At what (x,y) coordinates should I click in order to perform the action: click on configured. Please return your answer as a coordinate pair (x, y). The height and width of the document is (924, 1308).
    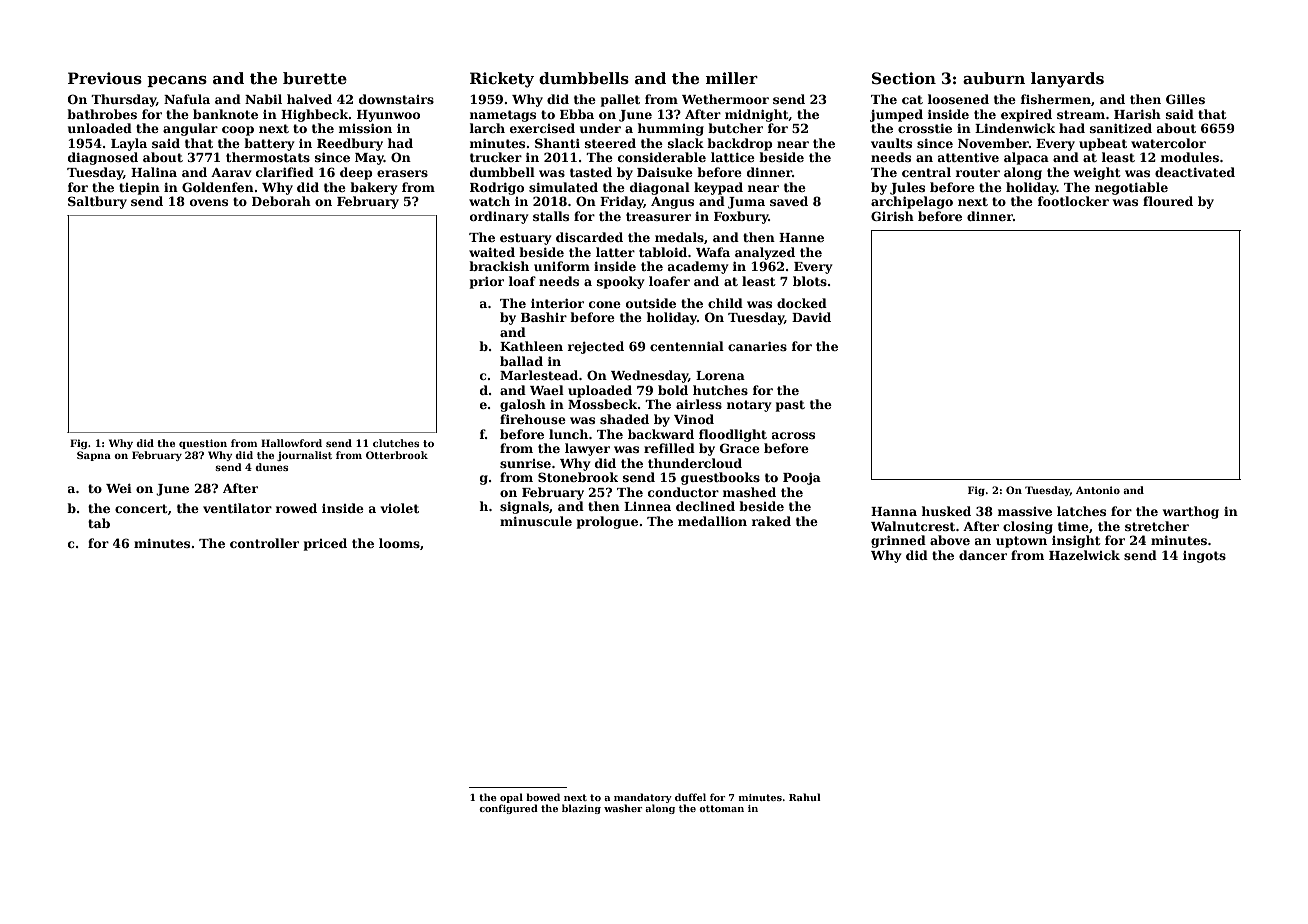
    Looking at the image, I should click on (508, 809).
